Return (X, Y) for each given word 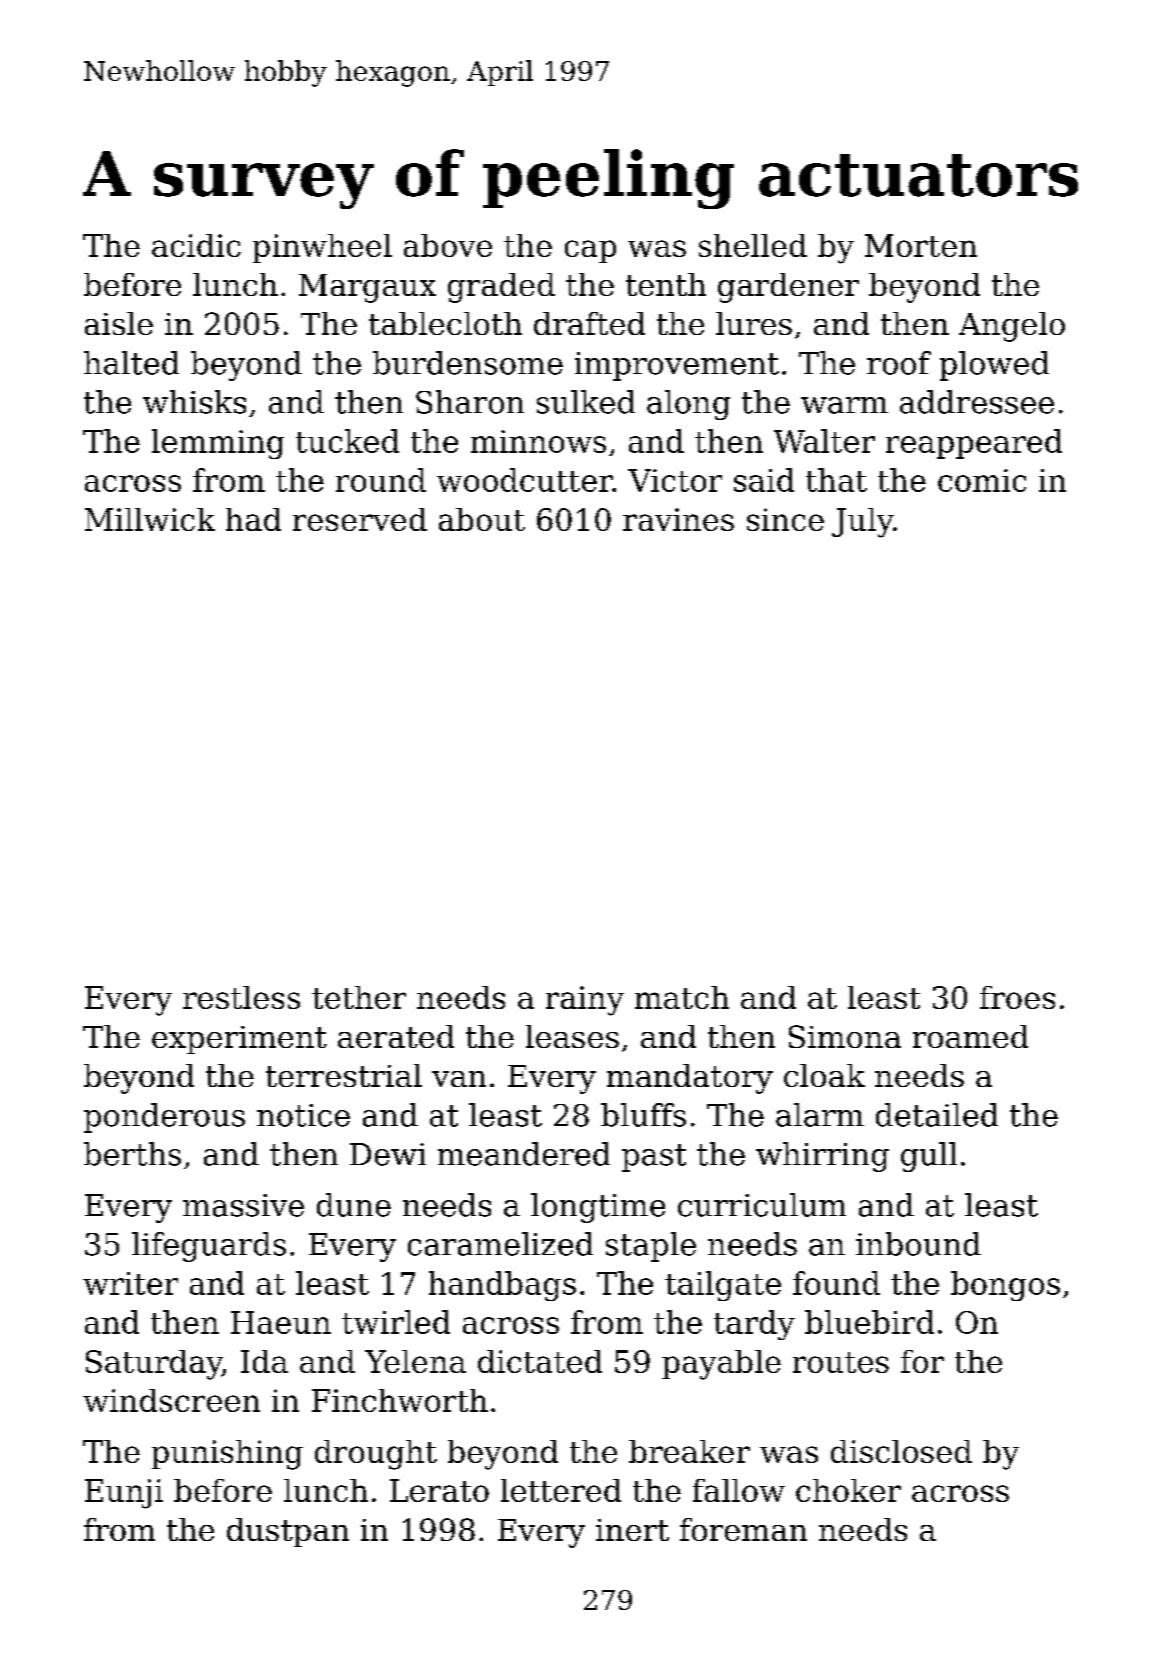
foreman (743, 1529)
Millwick (150, 519)
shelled (753, 245)
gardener (788, 288)
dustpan (288, 1532)
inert (632, 1530)
